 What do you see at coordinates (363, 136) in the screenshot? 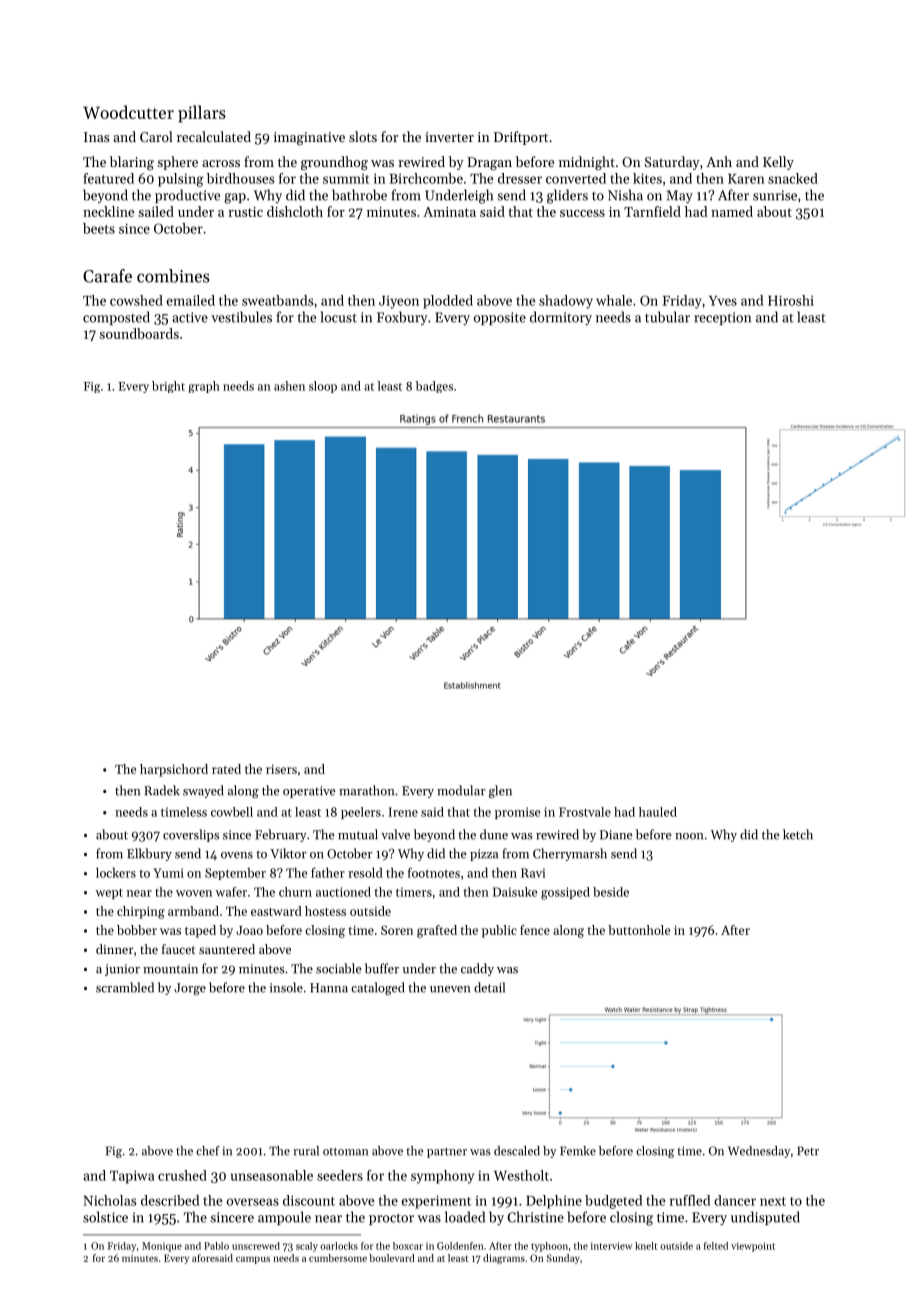
I see `slots` at bounding box center [363, 136].
